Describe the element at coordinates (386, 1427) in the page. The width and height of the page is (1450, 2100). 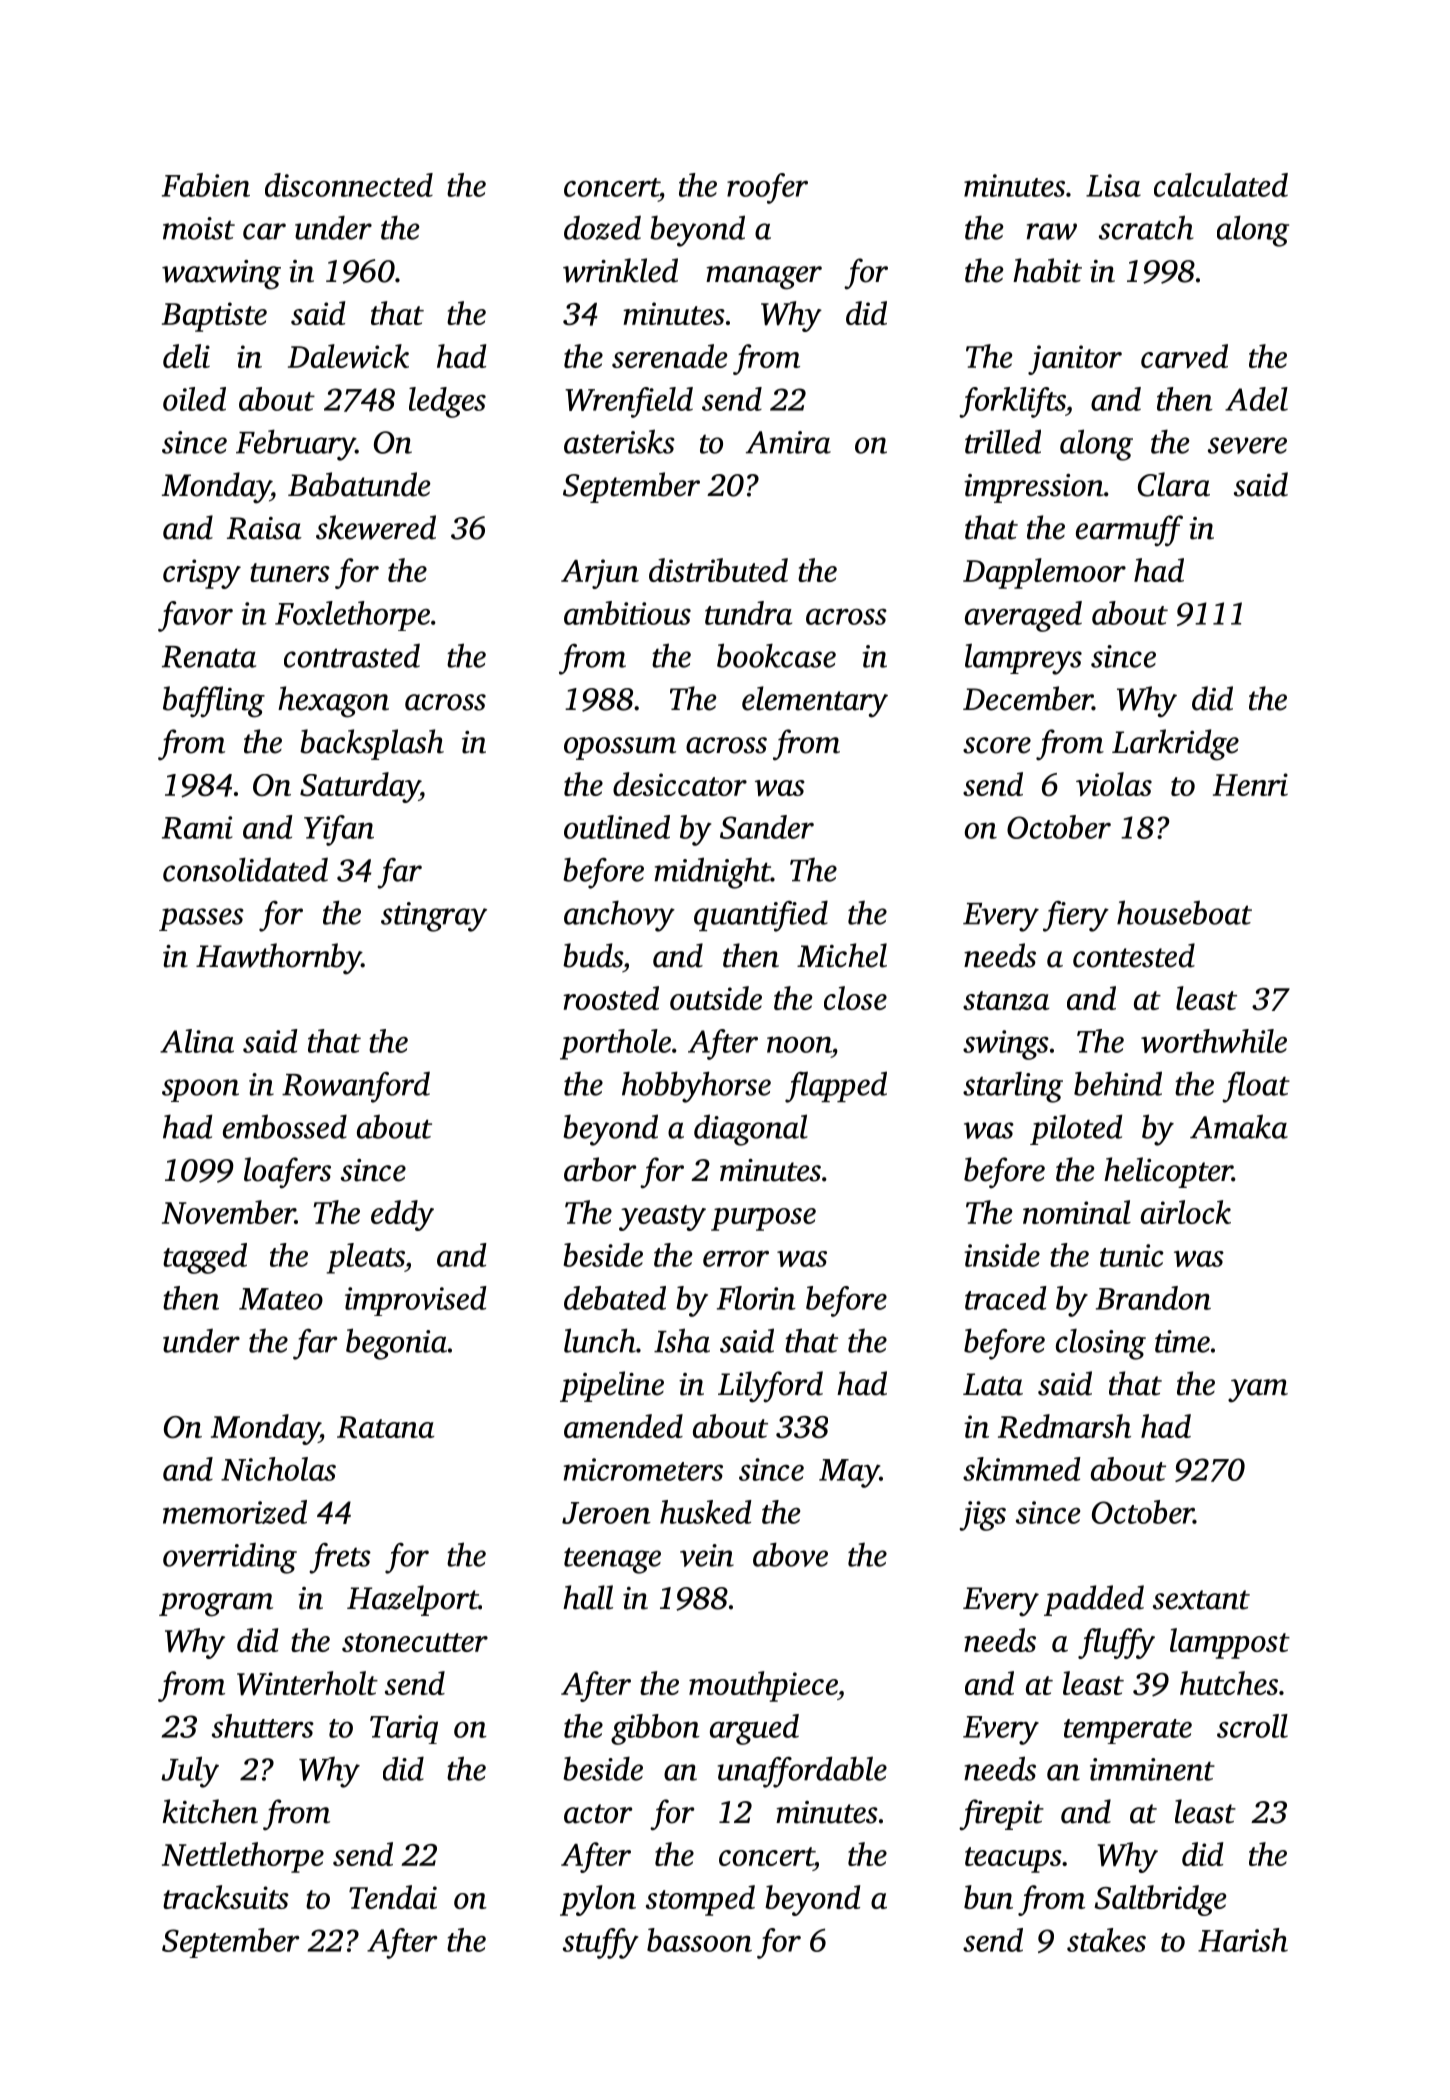
I see `Ratana` at that location.
